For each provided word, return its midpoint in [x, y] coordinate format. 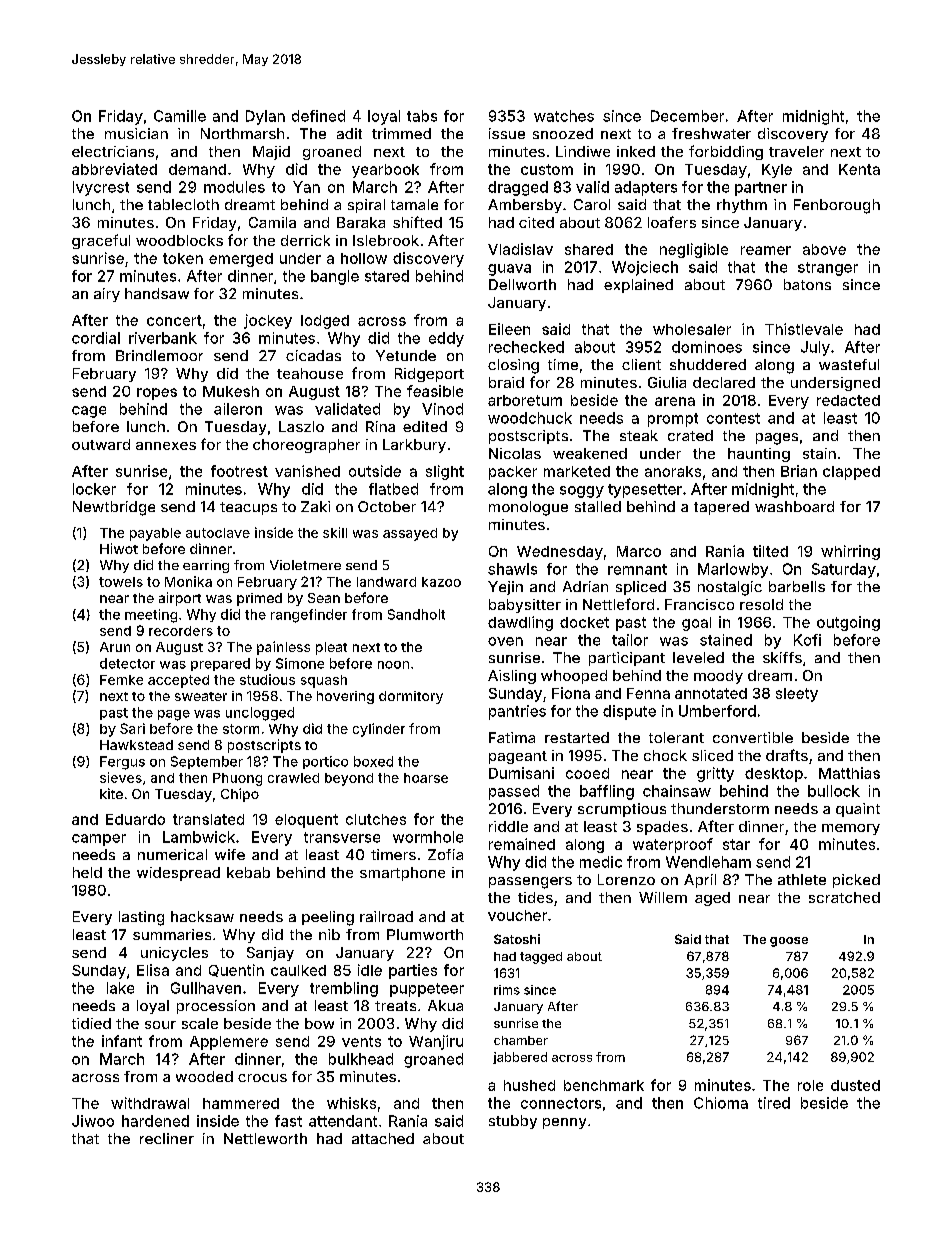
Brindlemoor [159, 355]
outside [375, 471]
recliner [167, 1138]
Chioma [721, 1103]
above [824, 249]
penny [564, 1123]
